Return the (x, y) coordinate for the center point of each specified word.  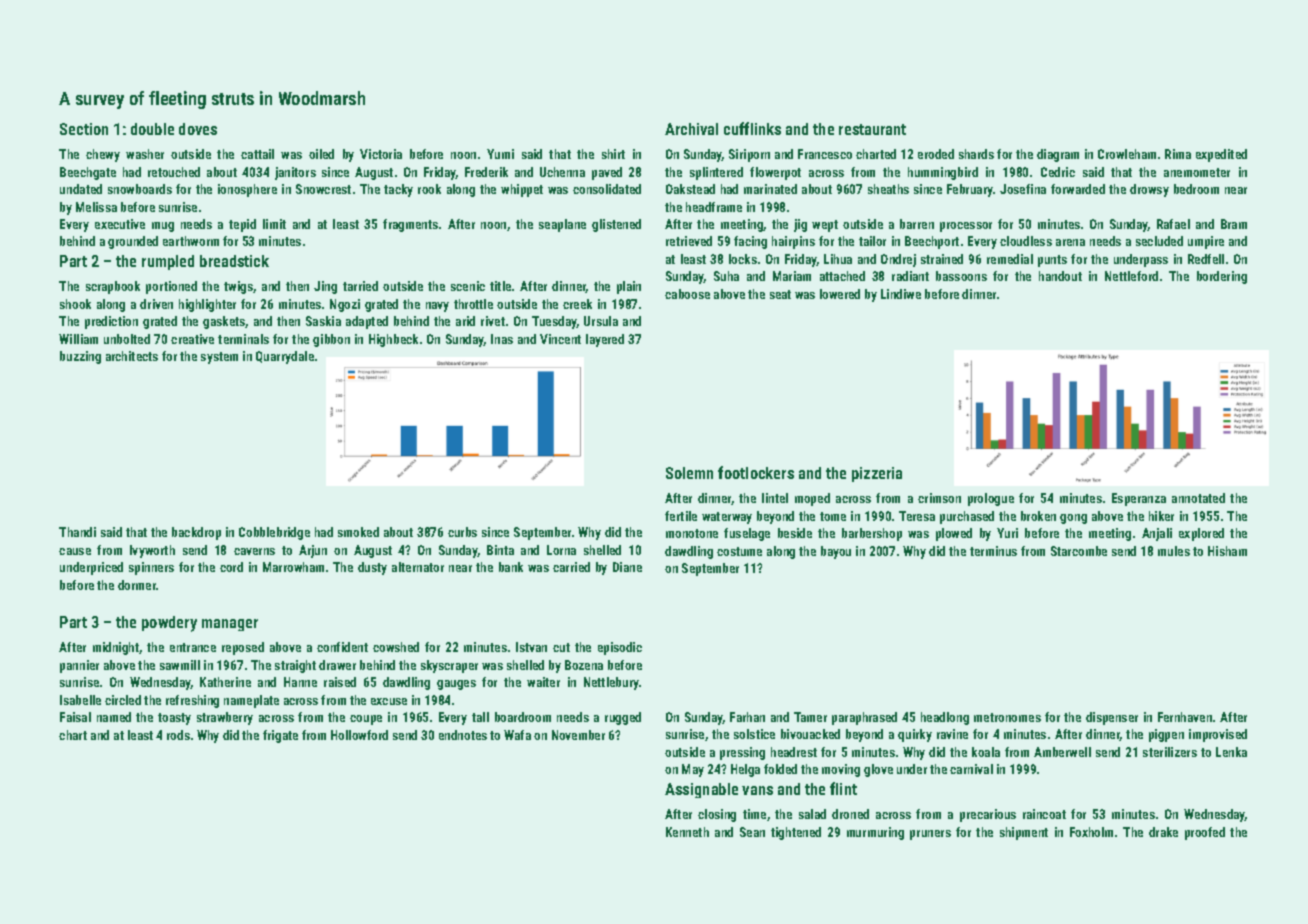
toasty (174, 719)
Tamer (810, 717)
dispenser (1112, 718)
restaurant (872, 129)
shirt (613, 154)
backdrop (196, 533)
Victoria (381, 154)
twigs (239, 287)
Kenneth (687, 832)
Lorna (561, 550)
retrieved (689, 241)
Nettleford (1131, 276)
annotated (1198, 498)
